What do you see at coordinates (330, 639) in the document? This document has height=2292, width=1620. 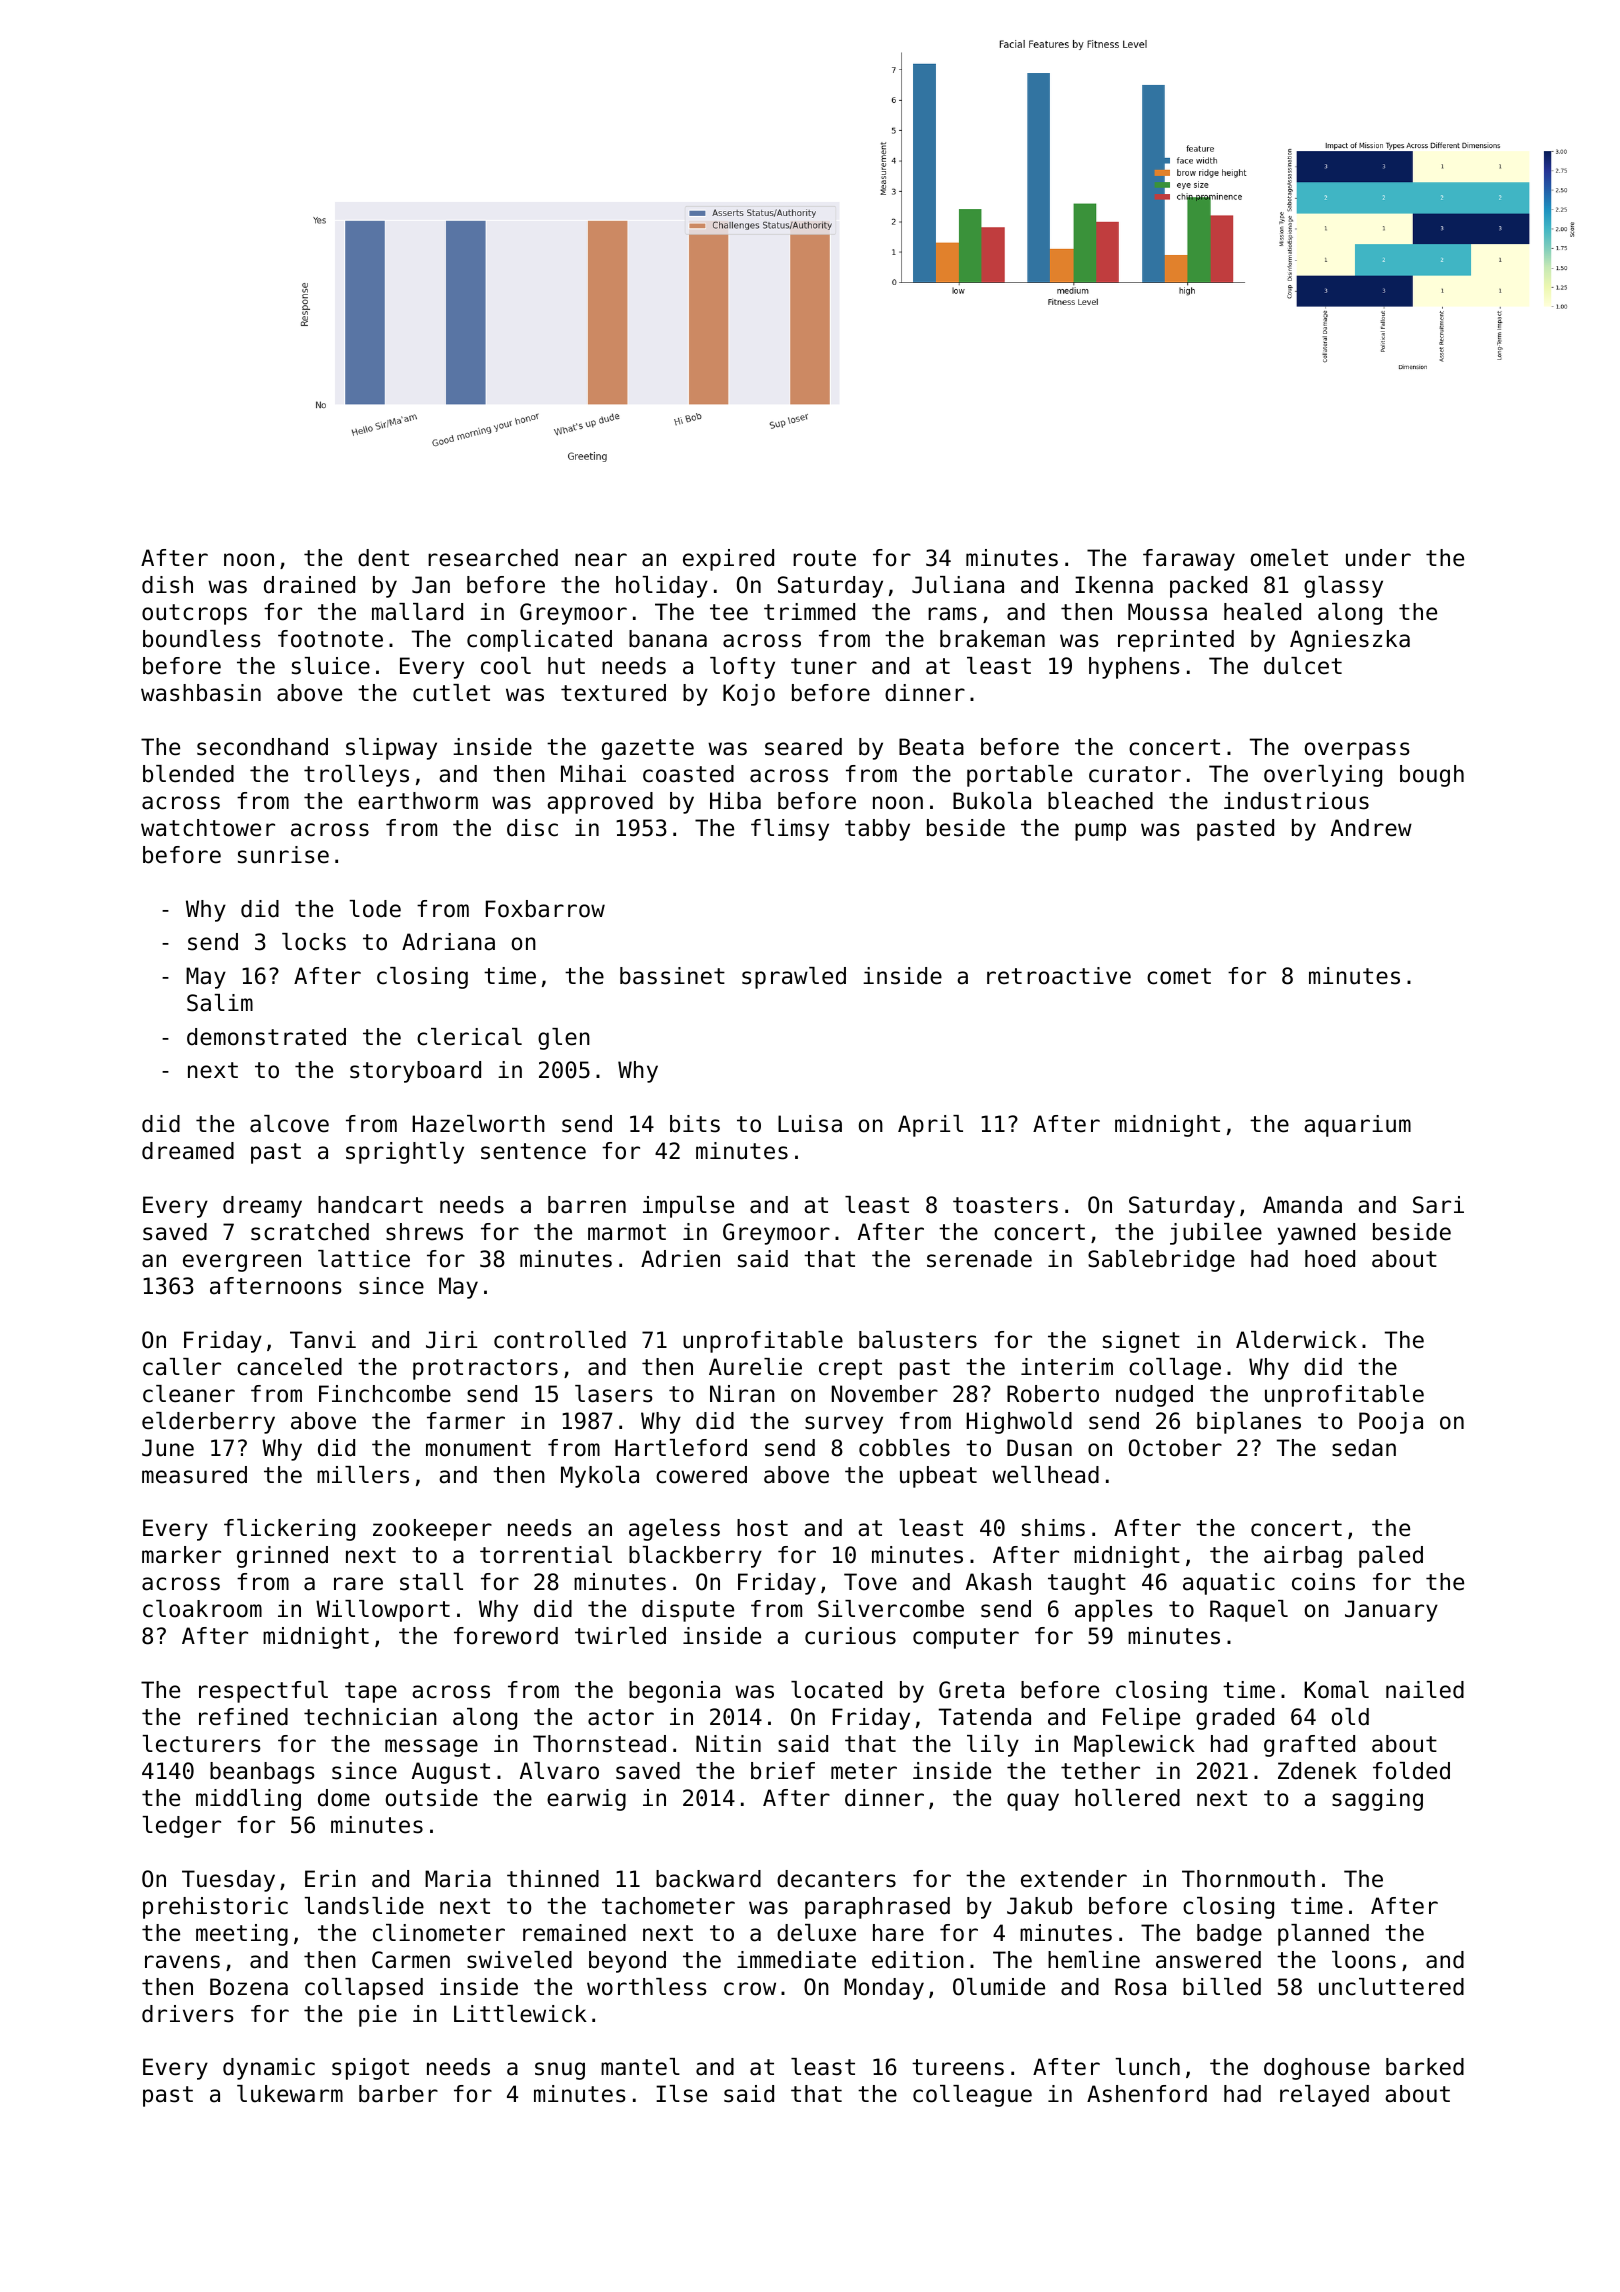 I see `footnote` at bounding box center [330, 639].
